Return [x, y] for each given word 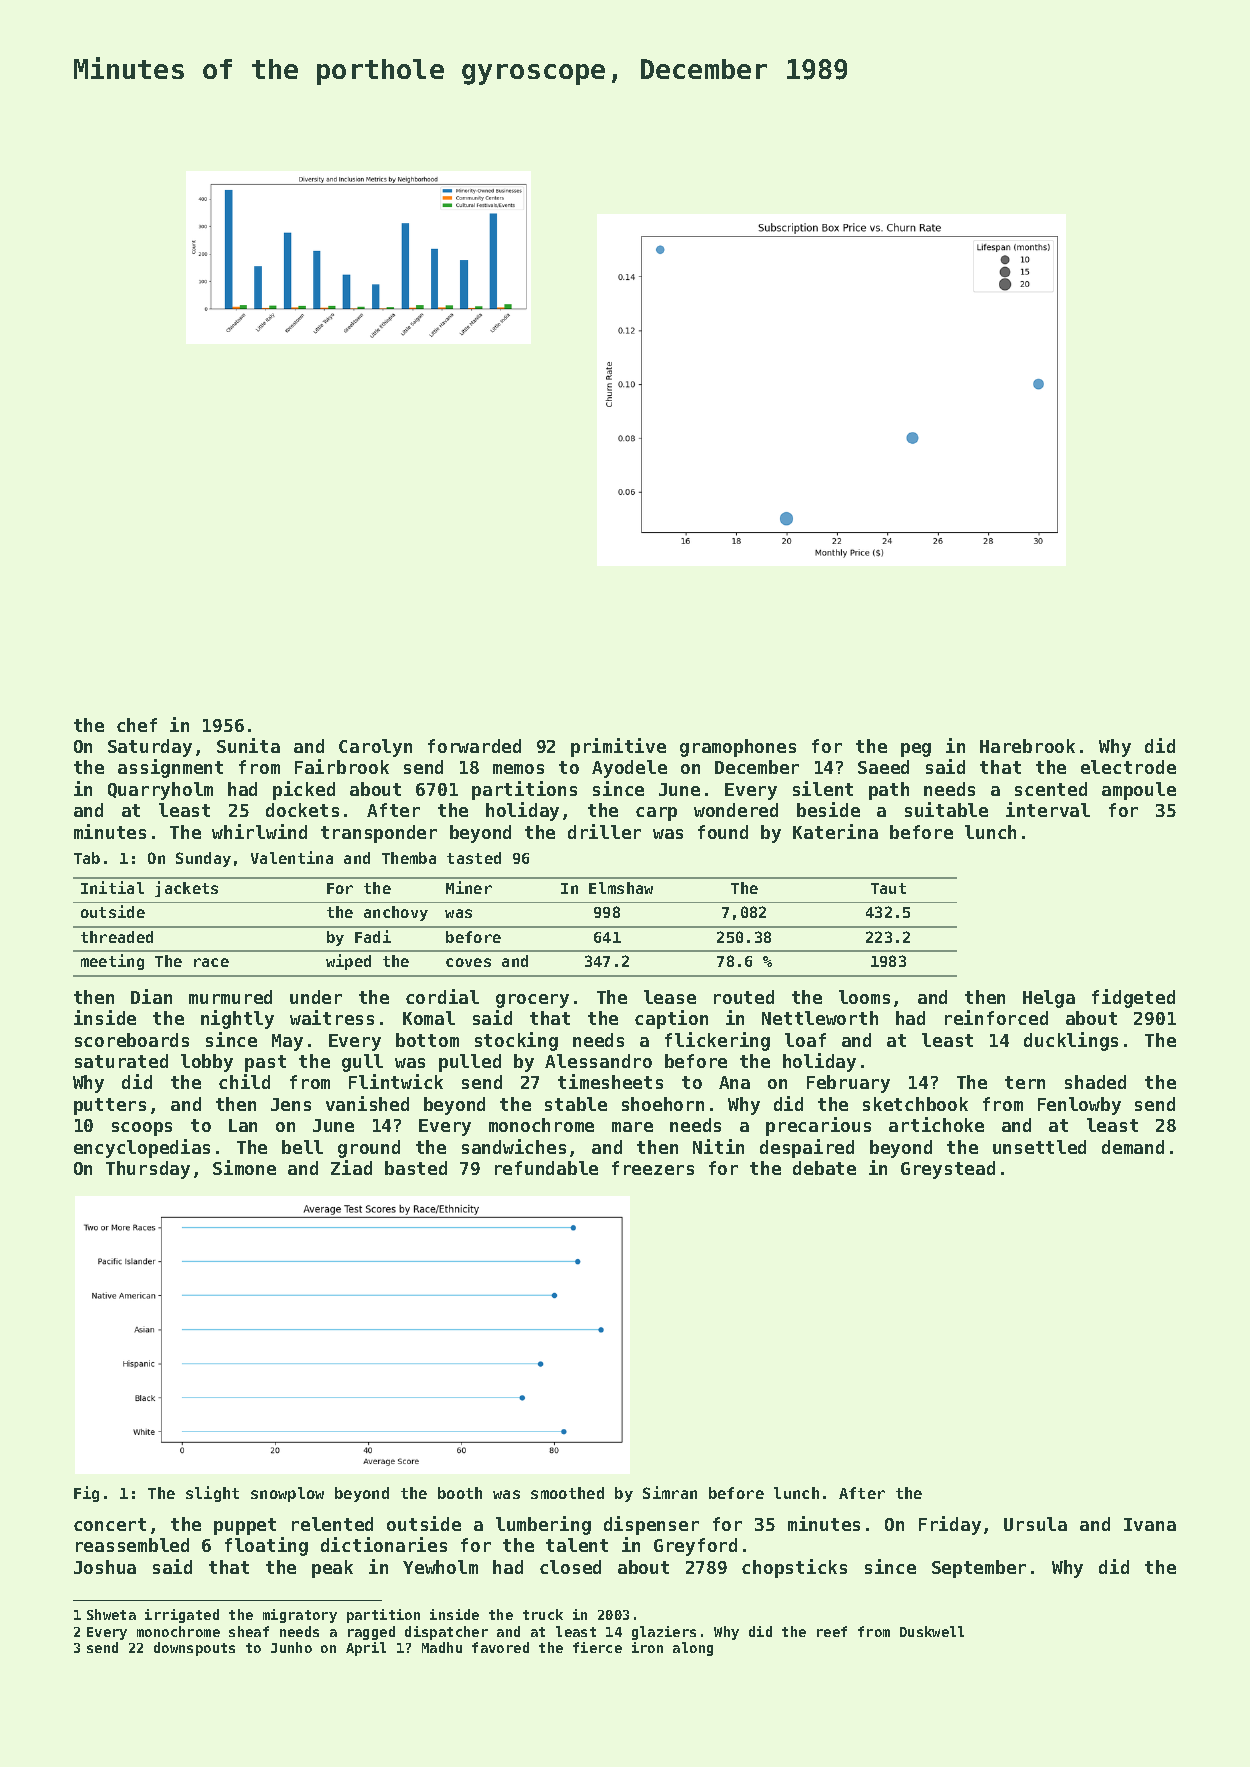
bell [302, 1147]
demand [1133, 1147]
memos [518, 769]
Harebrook [1027, 746]
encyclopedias [142, 1148]
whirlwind [259, 831]
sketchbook [915, 1104]
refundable [546, 1168]
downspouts [194, 1649]
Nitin [718, 1146]
